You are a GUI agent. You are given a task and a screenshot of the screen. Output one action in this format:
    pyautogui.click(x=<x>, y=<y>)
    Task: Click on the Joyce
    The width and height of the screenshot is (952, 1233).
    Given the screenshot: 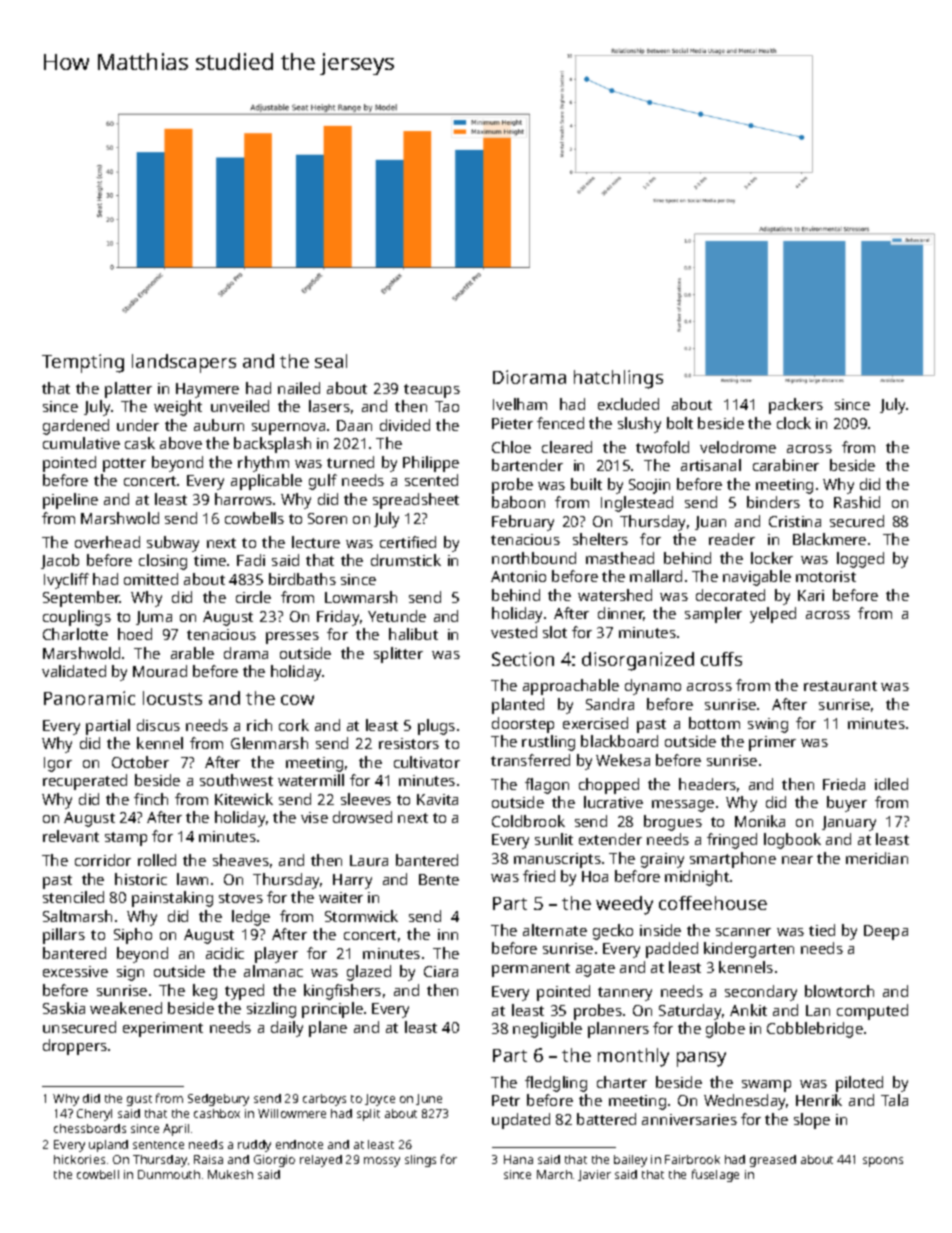 What is the action you would take?
    pyautogui.click(x=380, y=1100)
